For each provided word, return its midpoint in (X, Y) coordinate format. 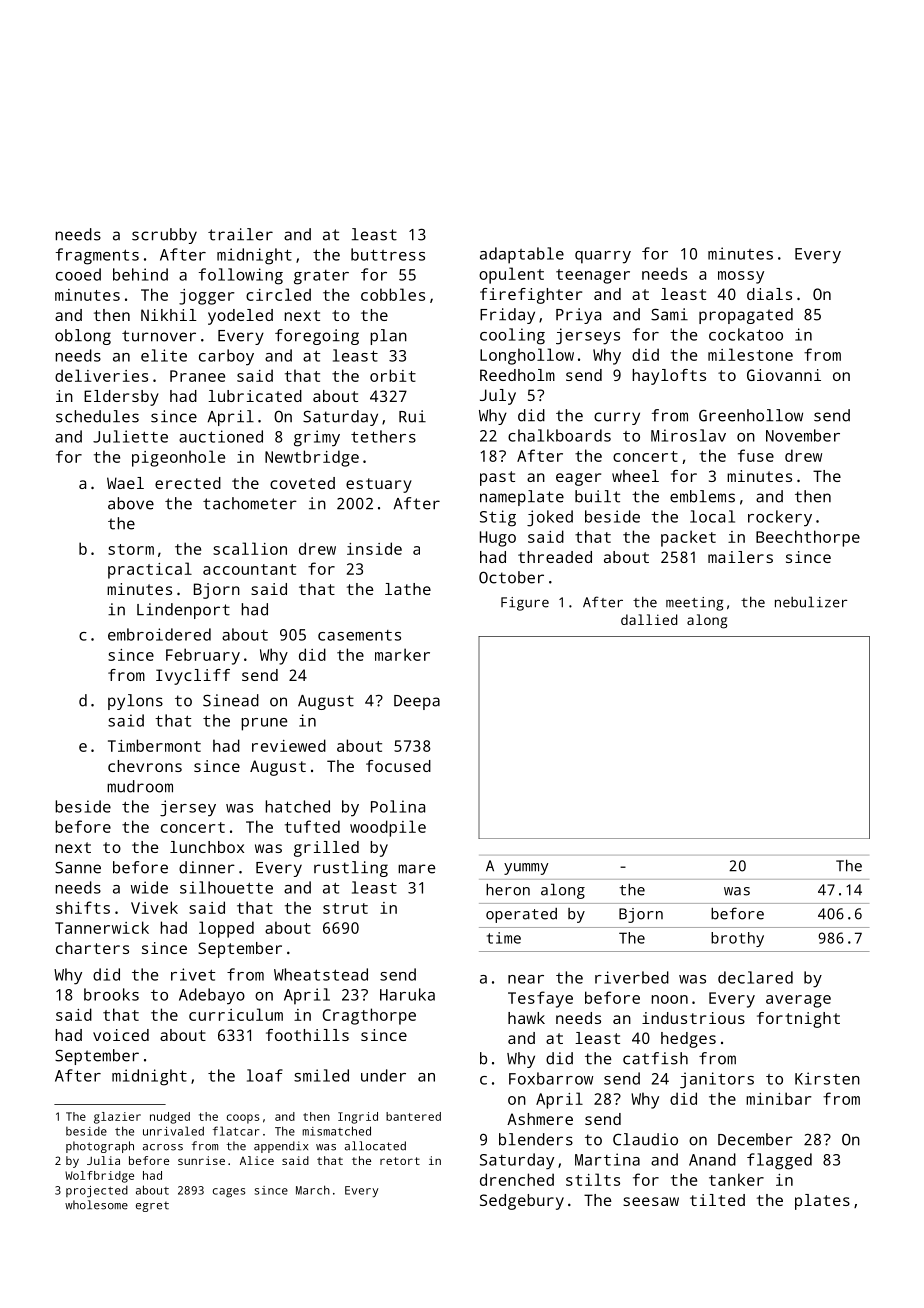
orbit (393, 375)
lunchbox (207, 847)
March (313, 1190)
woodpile (388, 828)
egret (152, 1207)
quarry (603, 257)
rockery (780, 518)
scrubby (164, 236)
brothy (737, 939)
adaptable (522, 255)
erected (188, 483)
